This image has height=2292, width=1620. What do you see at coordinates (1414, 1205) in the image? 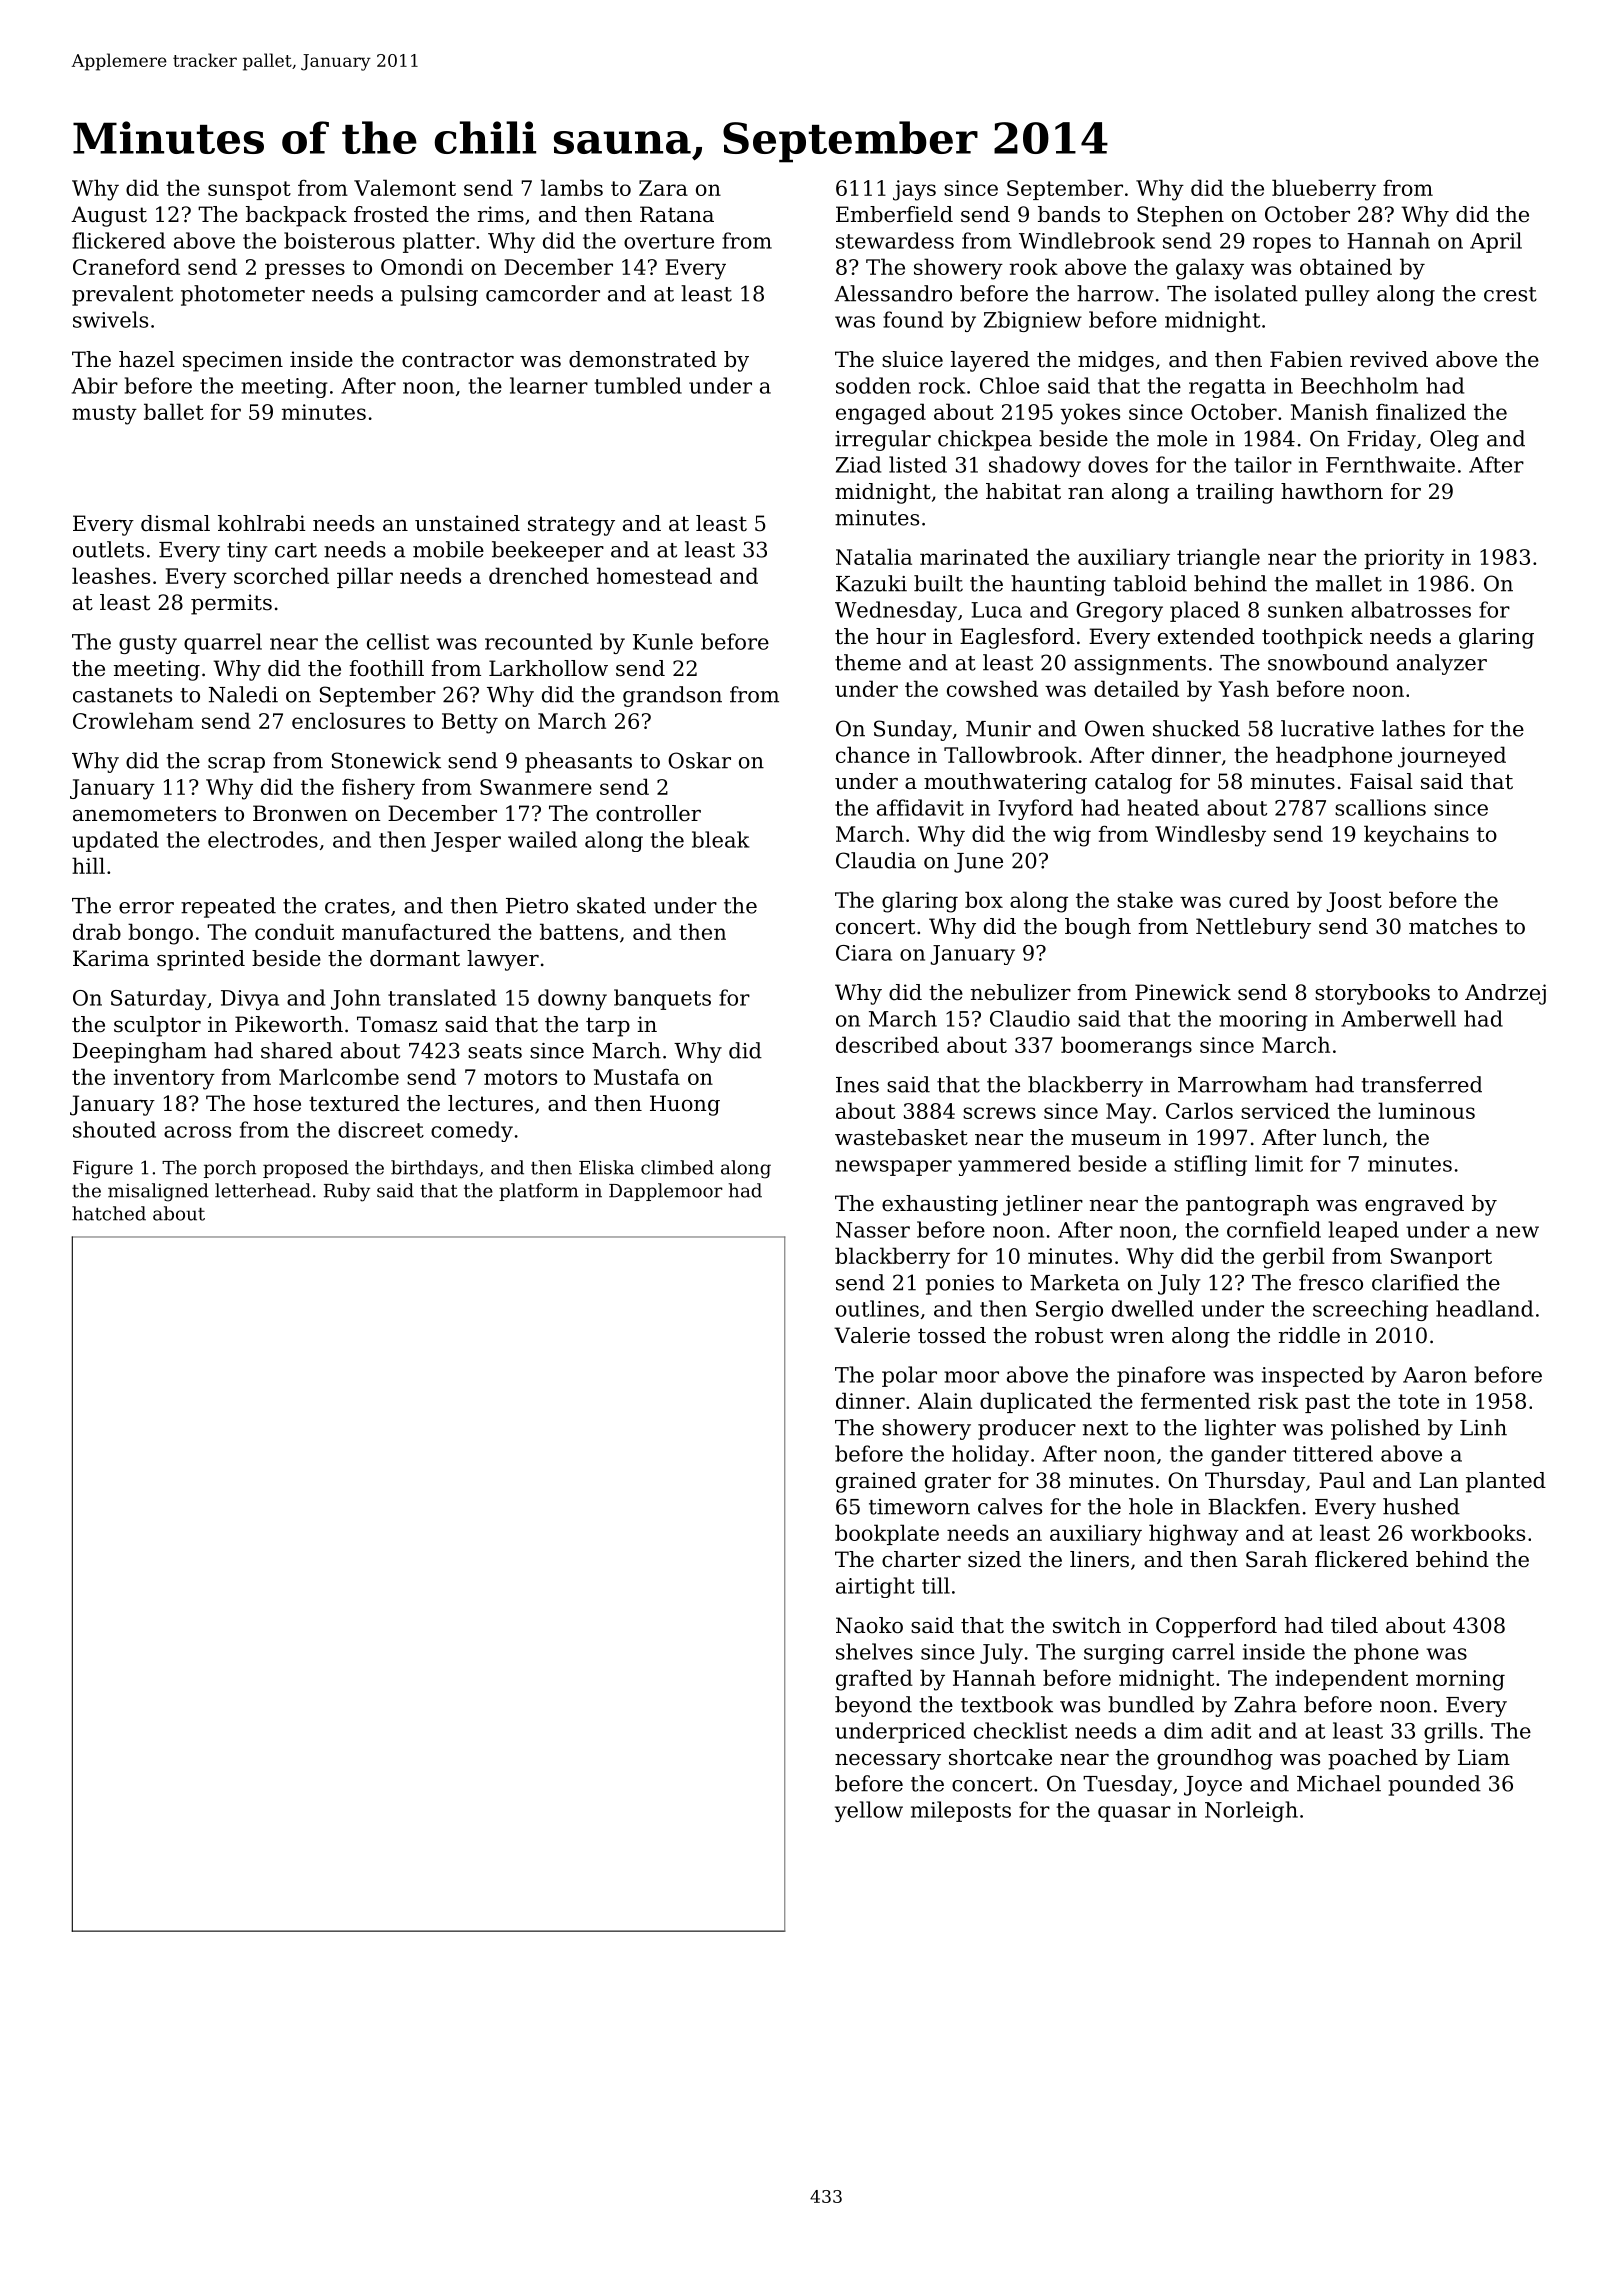
I see `engraved` at bounding box center [1414, 1205].
